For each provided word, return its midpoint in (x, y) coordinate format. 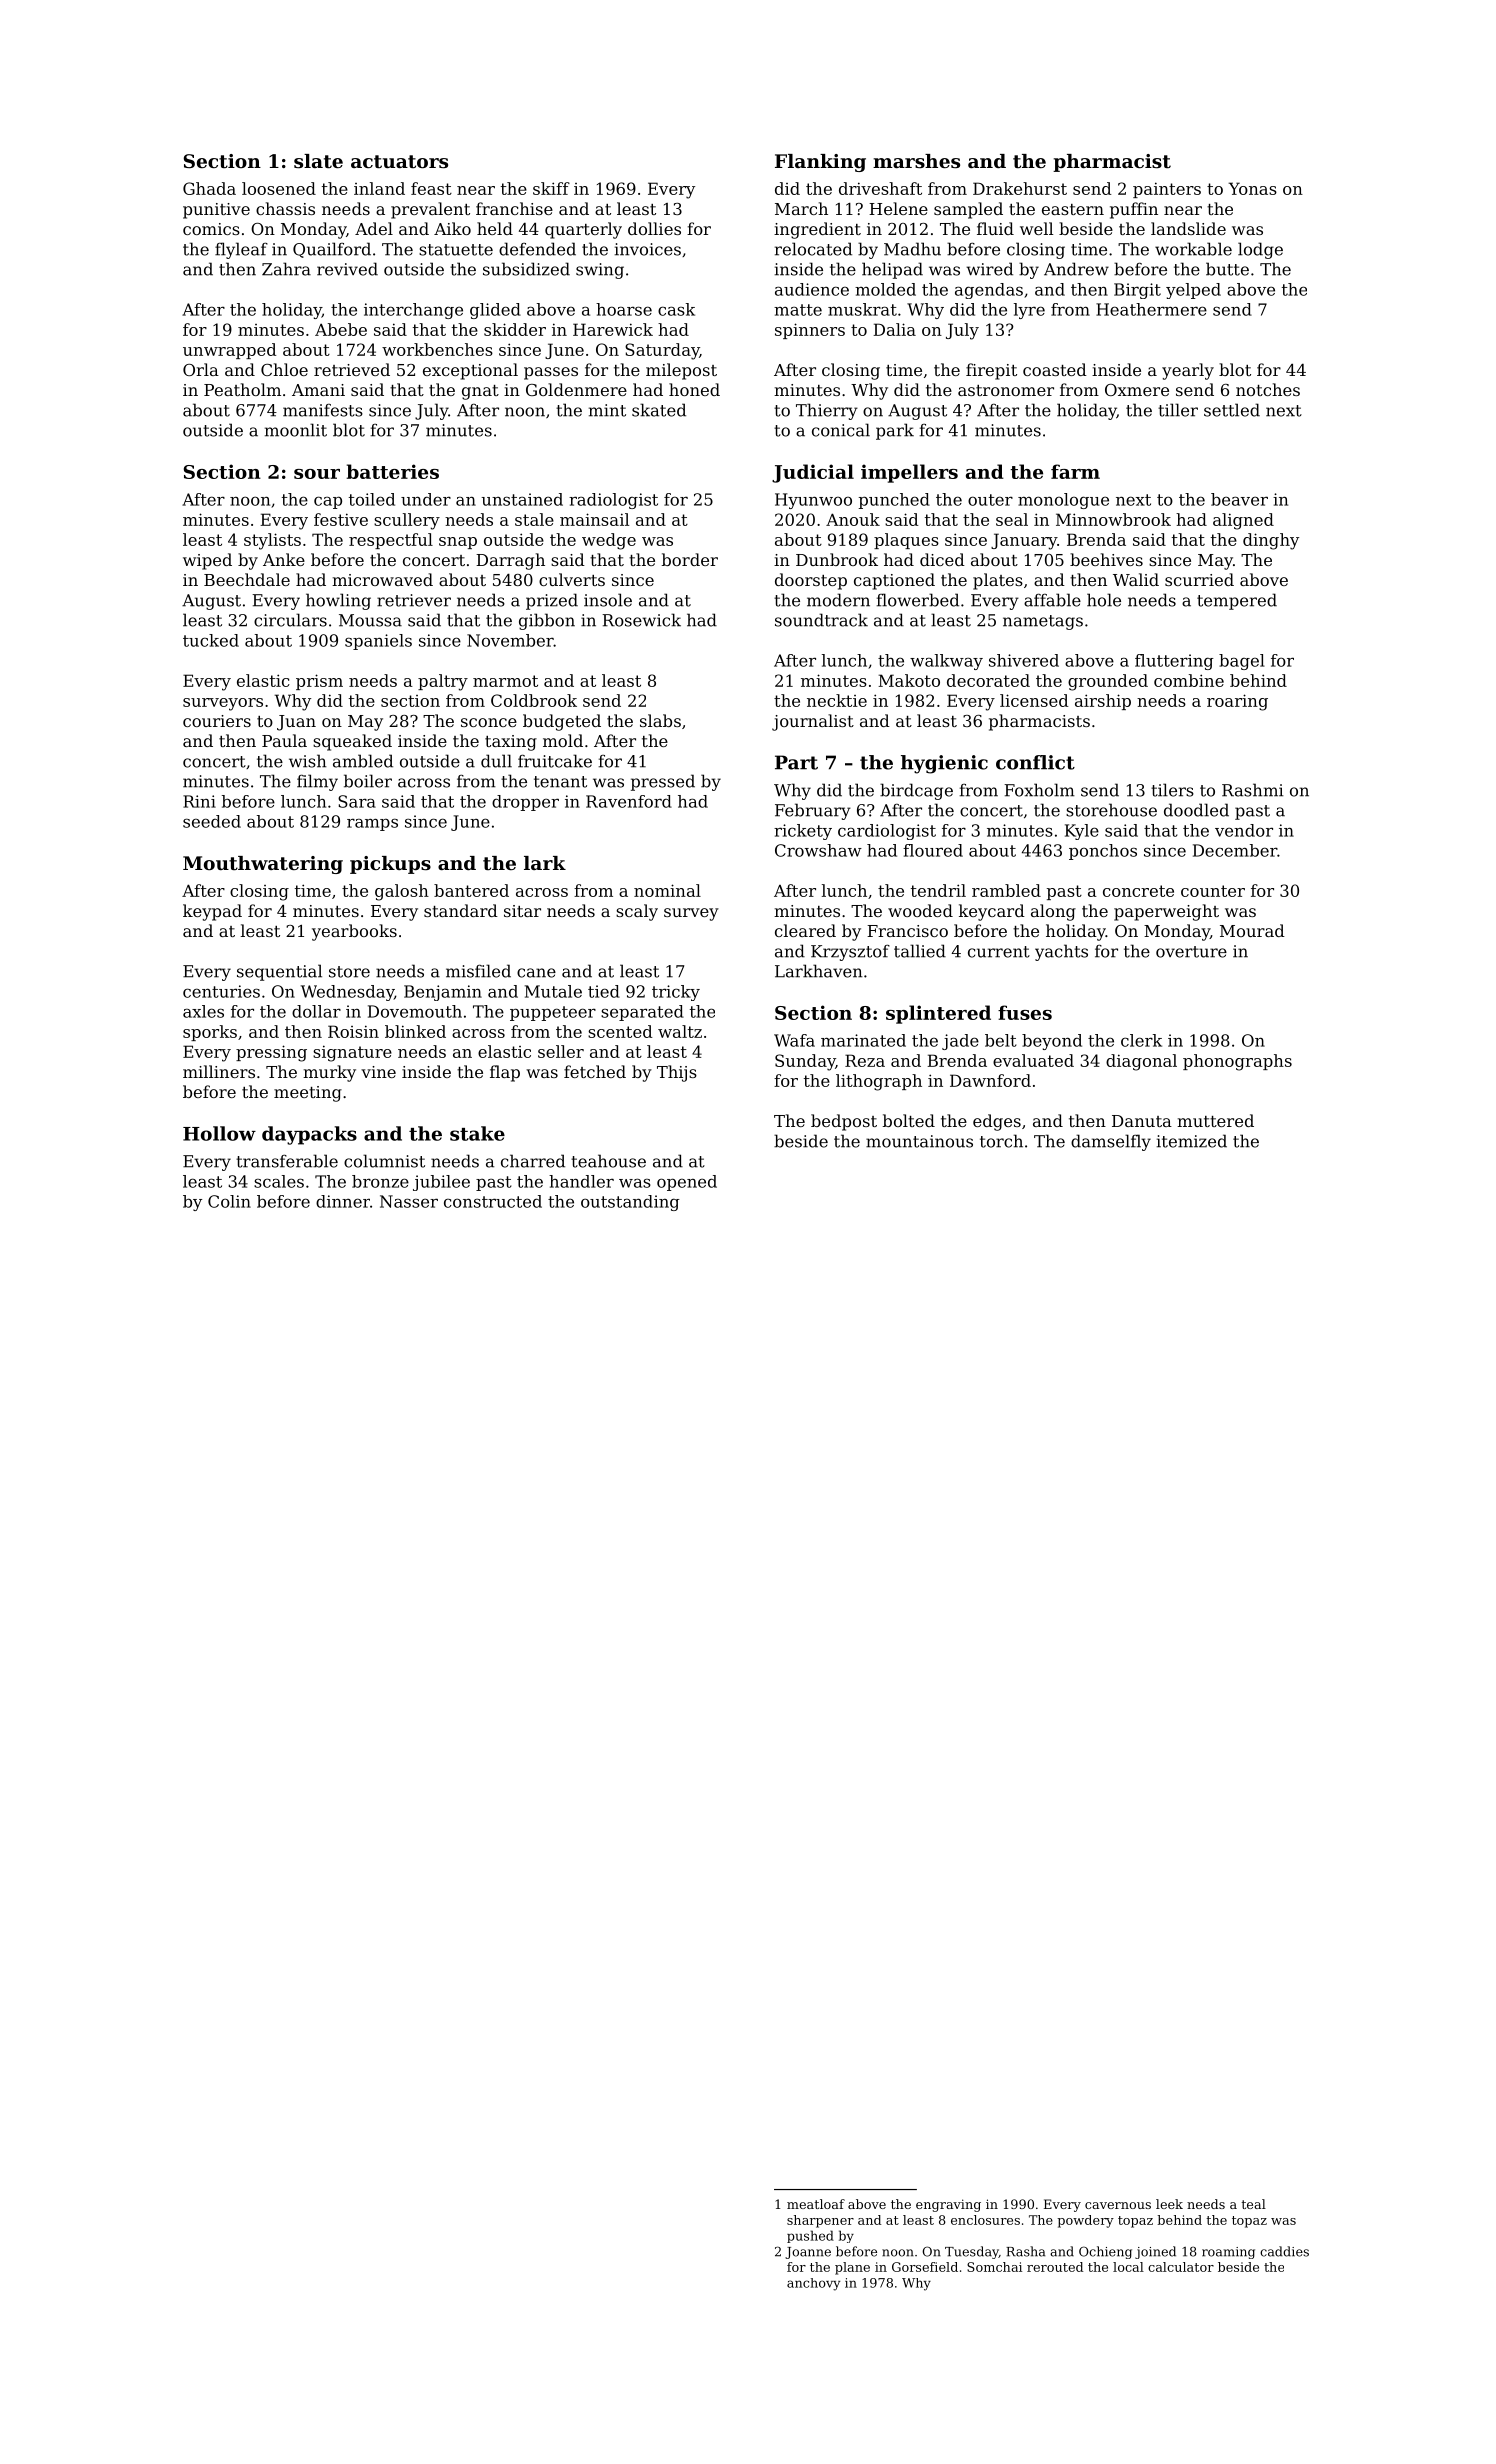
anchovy (813, 2284)
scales (279, 1181)
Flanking (820, 163)
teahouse (608, 1161)
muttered (1215, 1120)
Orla (201, 369)
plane (852, 2268)
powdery (1085, 2221)
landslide (1188, 228)
